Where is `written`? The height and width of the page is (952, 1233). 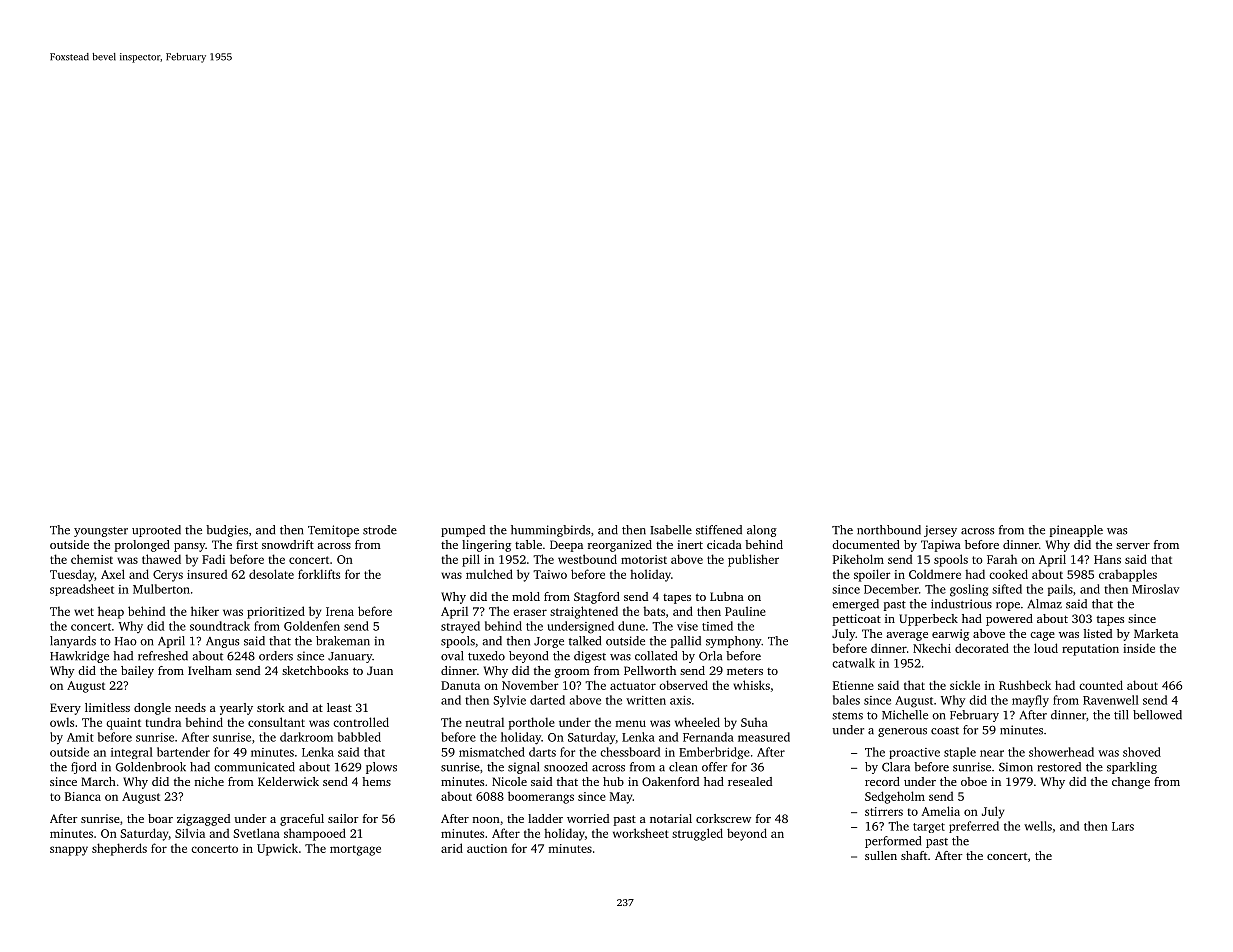 written is located at coordinates (646, 700).
